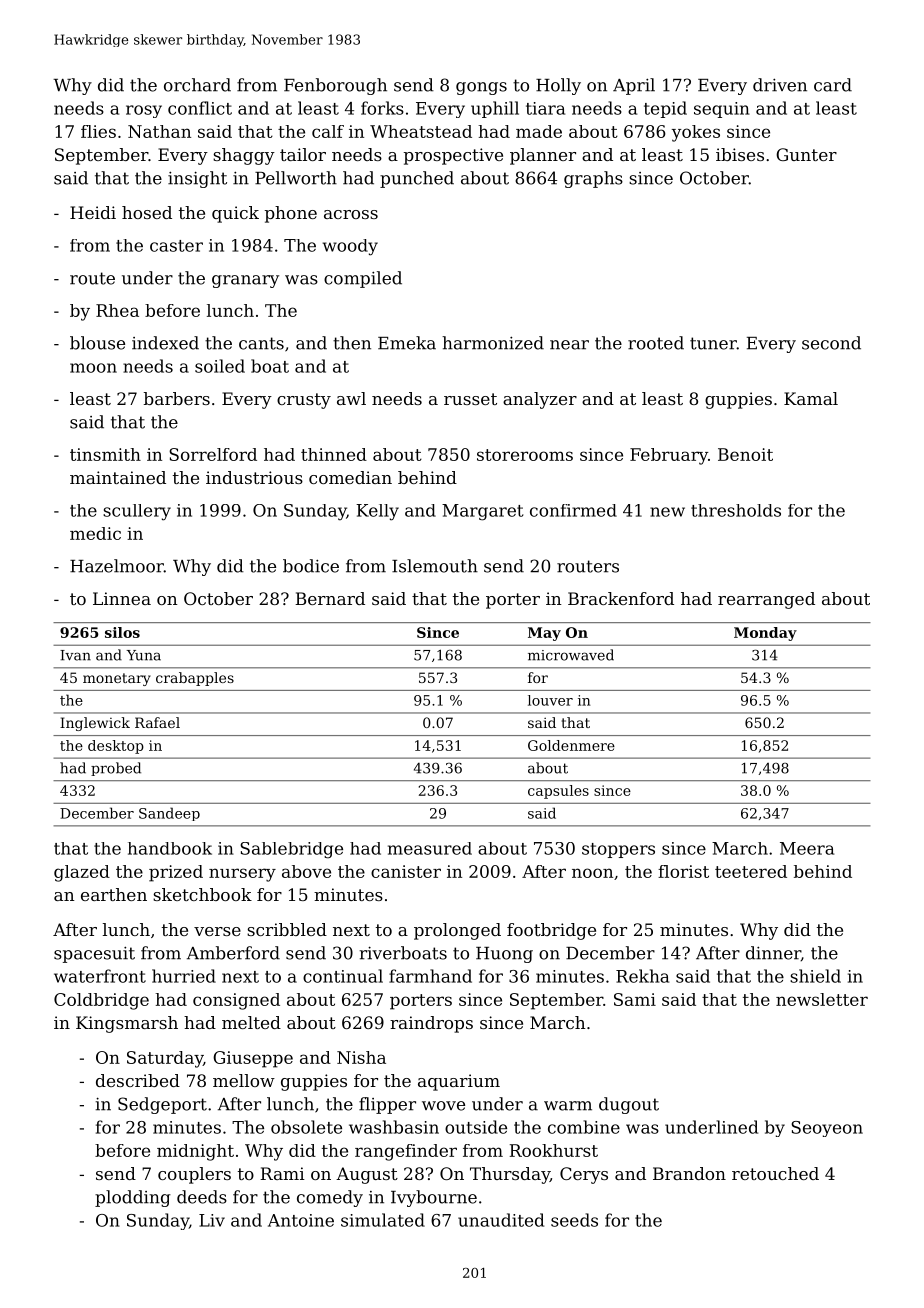 The image size is (924, 1308). What do you see at coordinates (483, 512) in the document?
I see `Margaret` at bounding box center [483, 512].
